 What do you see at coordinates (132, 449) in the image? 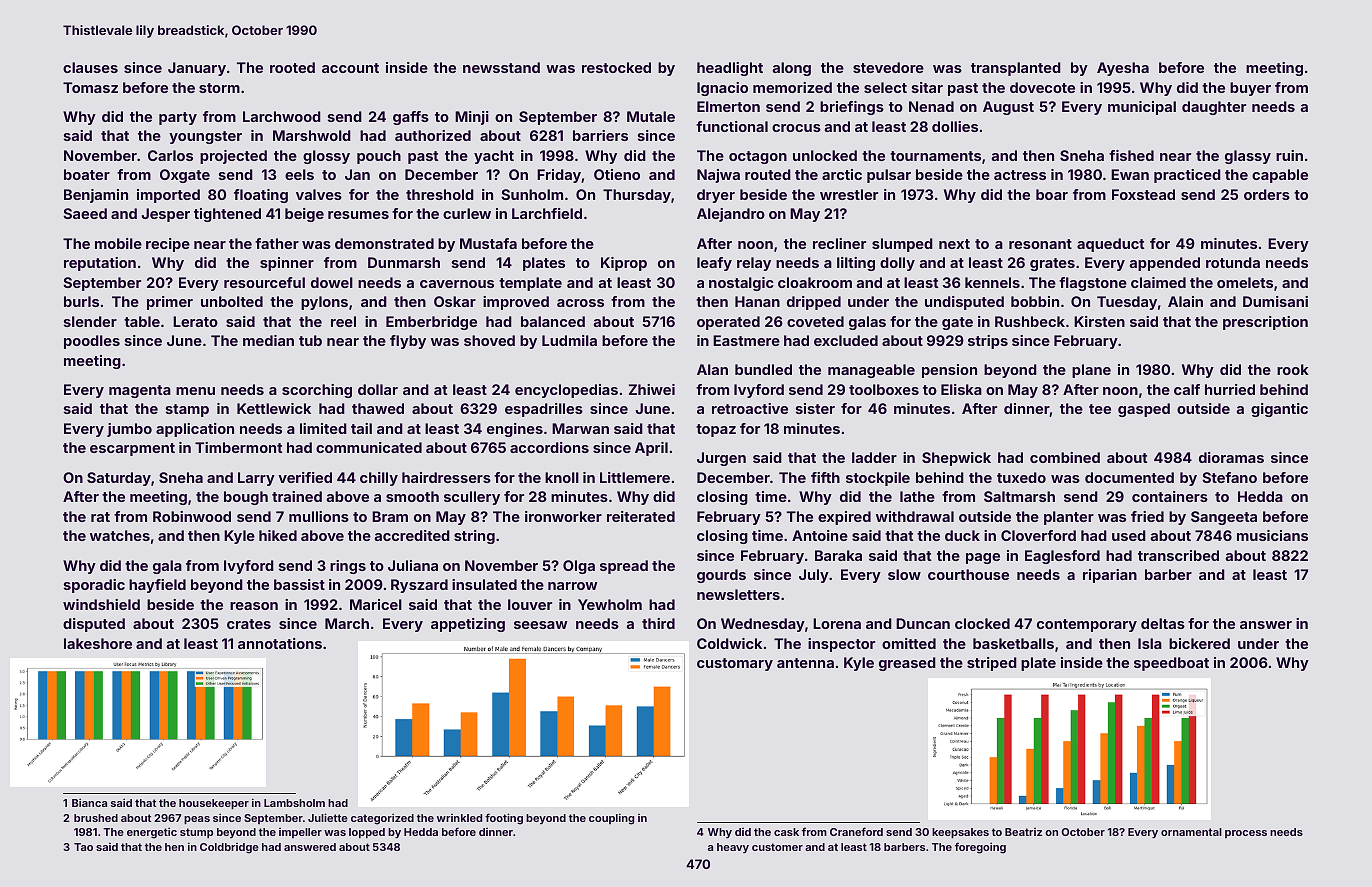
I see `escarpment` at bounding box center [132, 449].
